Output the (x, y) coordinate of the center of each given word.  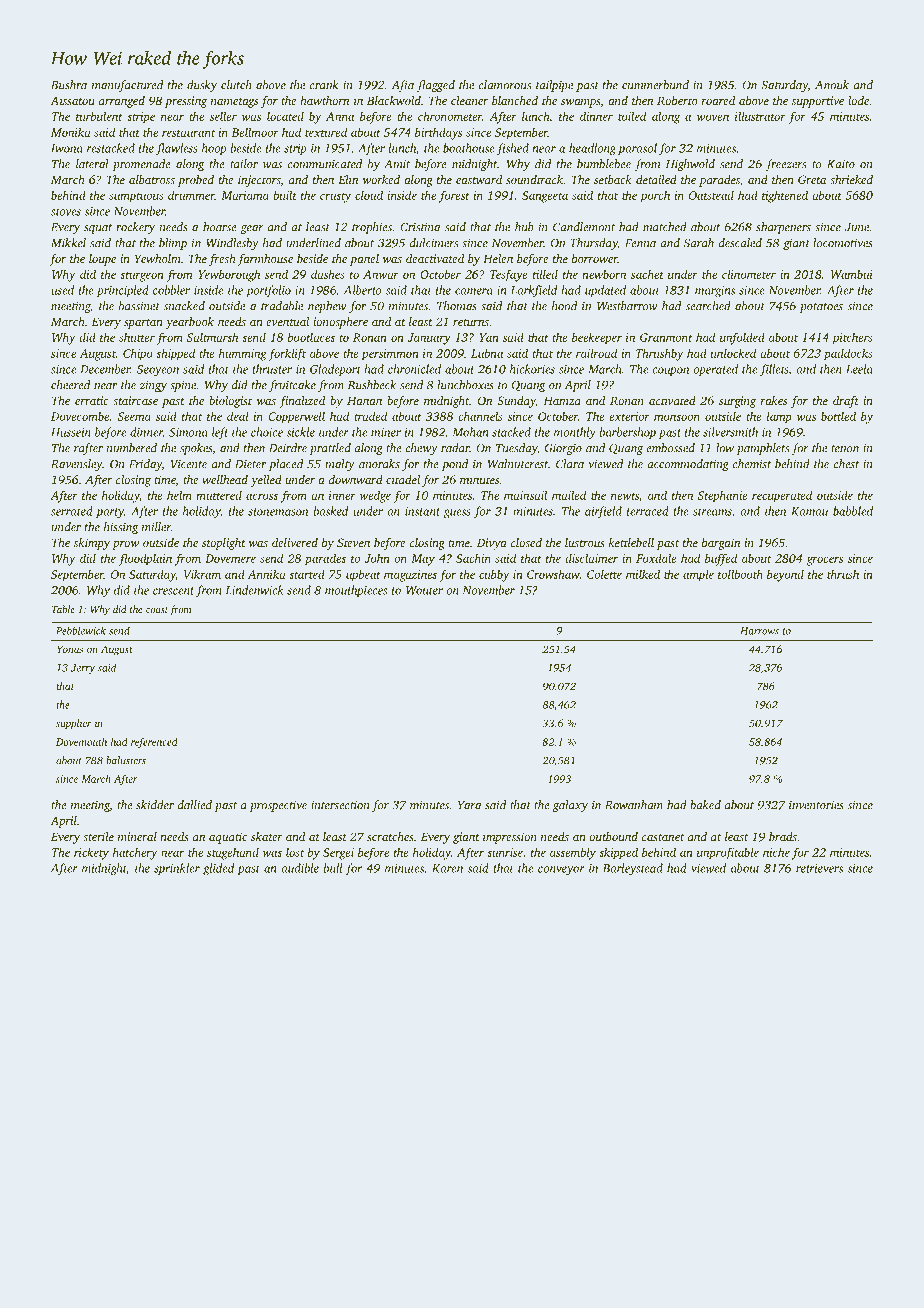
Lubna (487, 353)
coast (157, 610)
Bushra (69, 85)
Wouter (424, 590)
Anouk (832, 85)
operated (716, 370)
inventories (816, 805)
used (62, 290)
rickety (91, 853)
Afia (403, 86)
